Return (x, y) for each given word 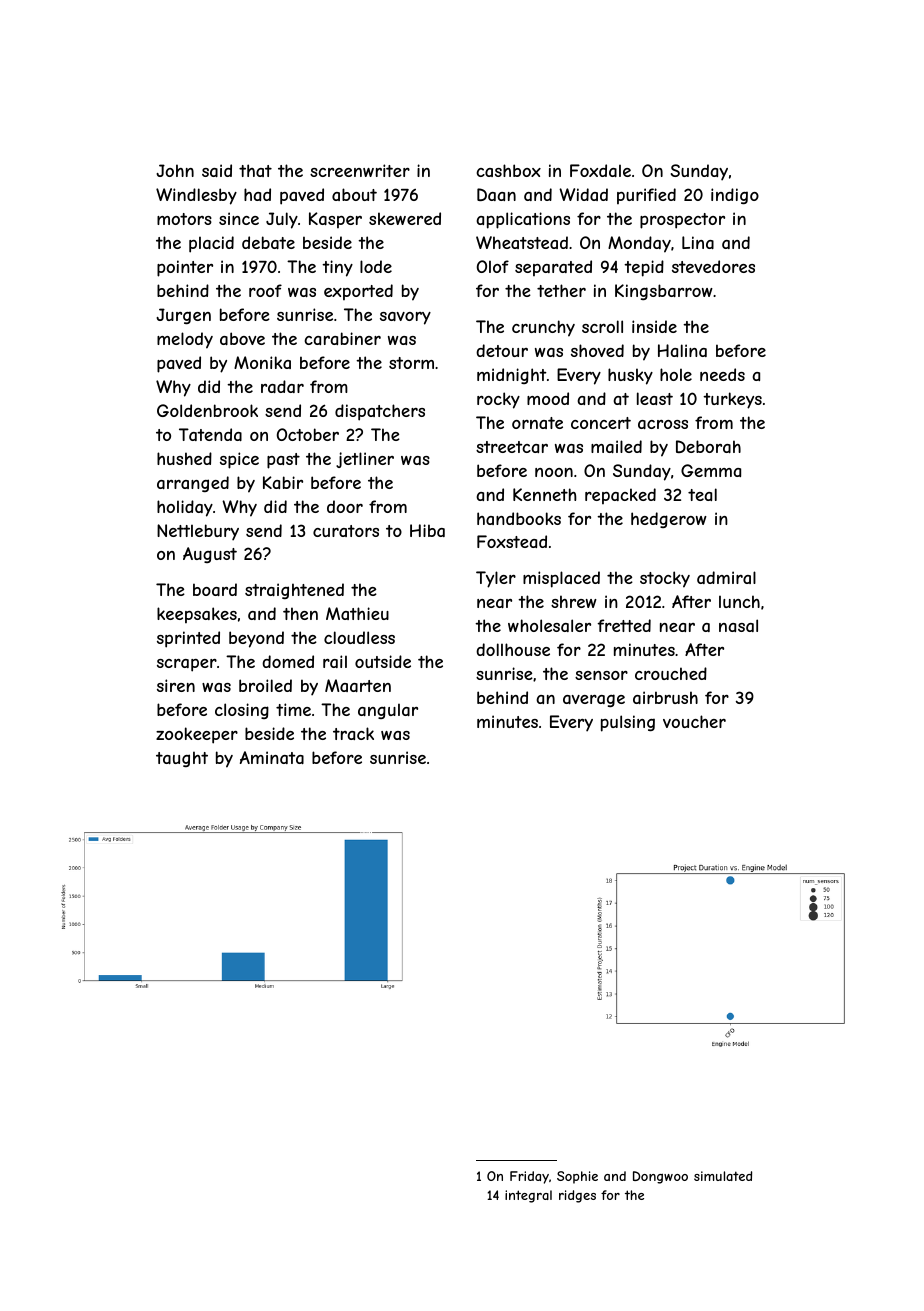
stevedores (713, 266)
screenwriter (360, 170)
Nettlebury (198, 532)
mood (548, 398)
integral (528, 1196)
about (354, 194)
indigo (735, 196)
